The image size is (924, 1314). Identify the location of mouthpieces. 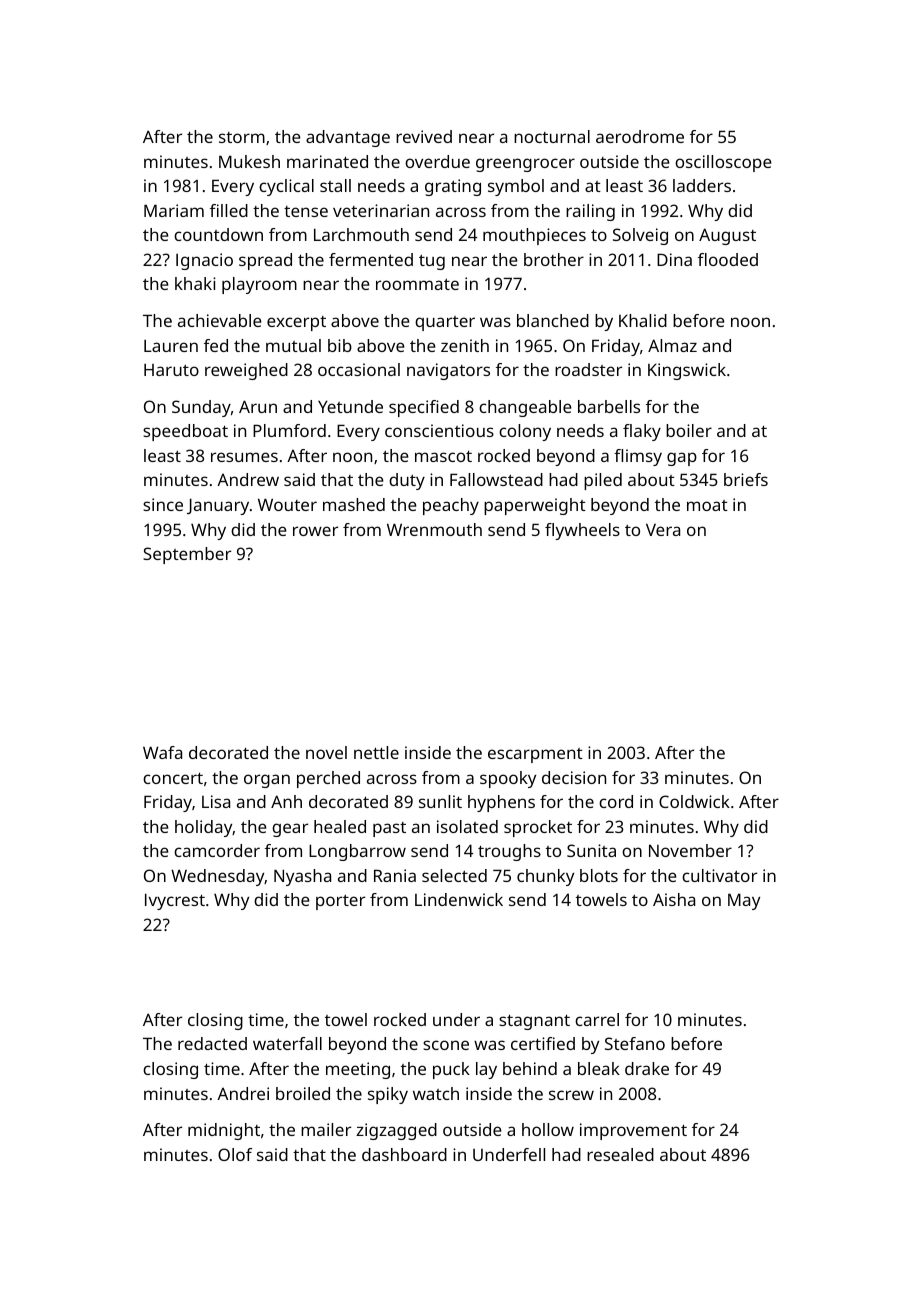
(534, 236).
